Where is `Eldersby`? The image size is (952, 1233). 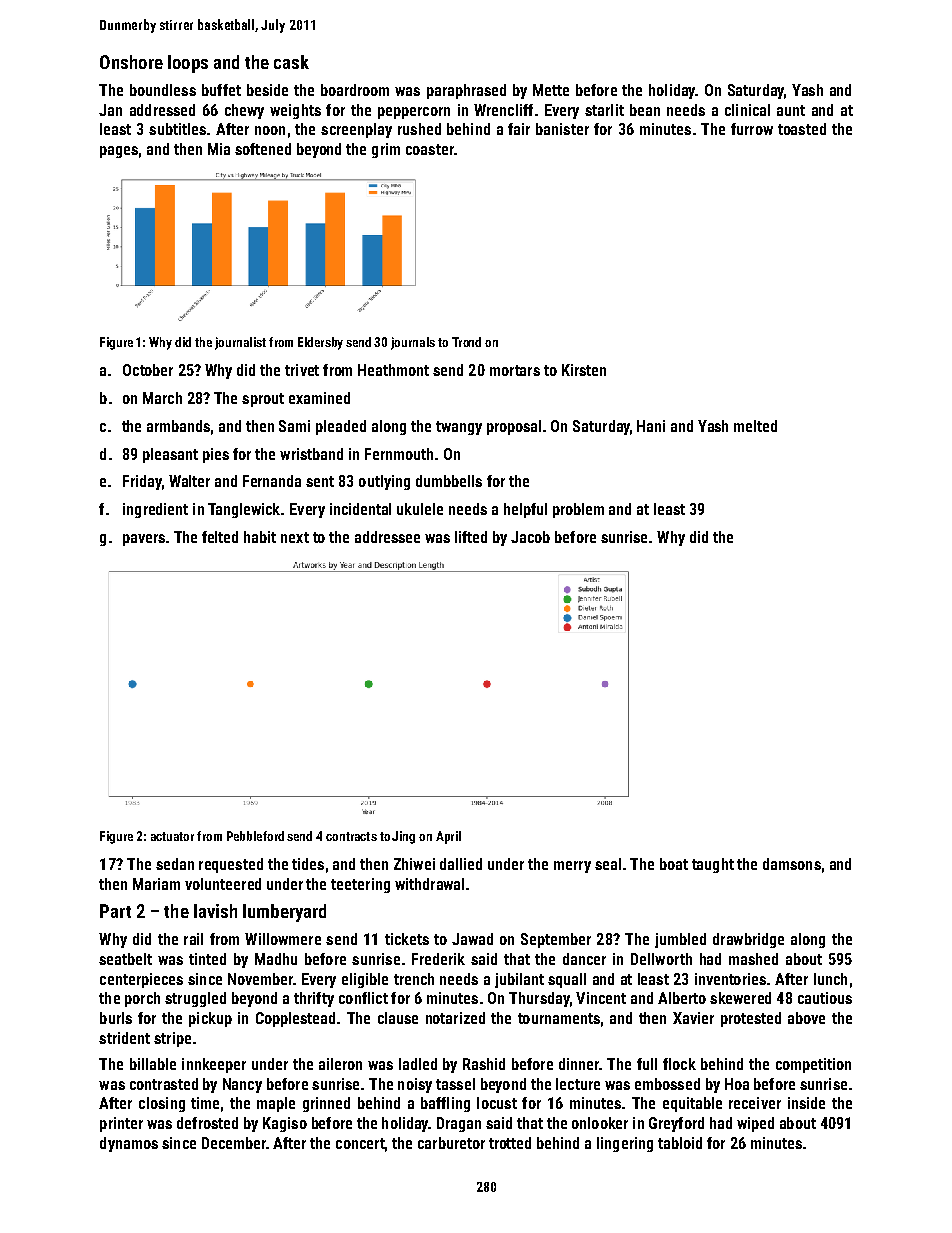
Eldersby is located at coordinates (320, 343).
